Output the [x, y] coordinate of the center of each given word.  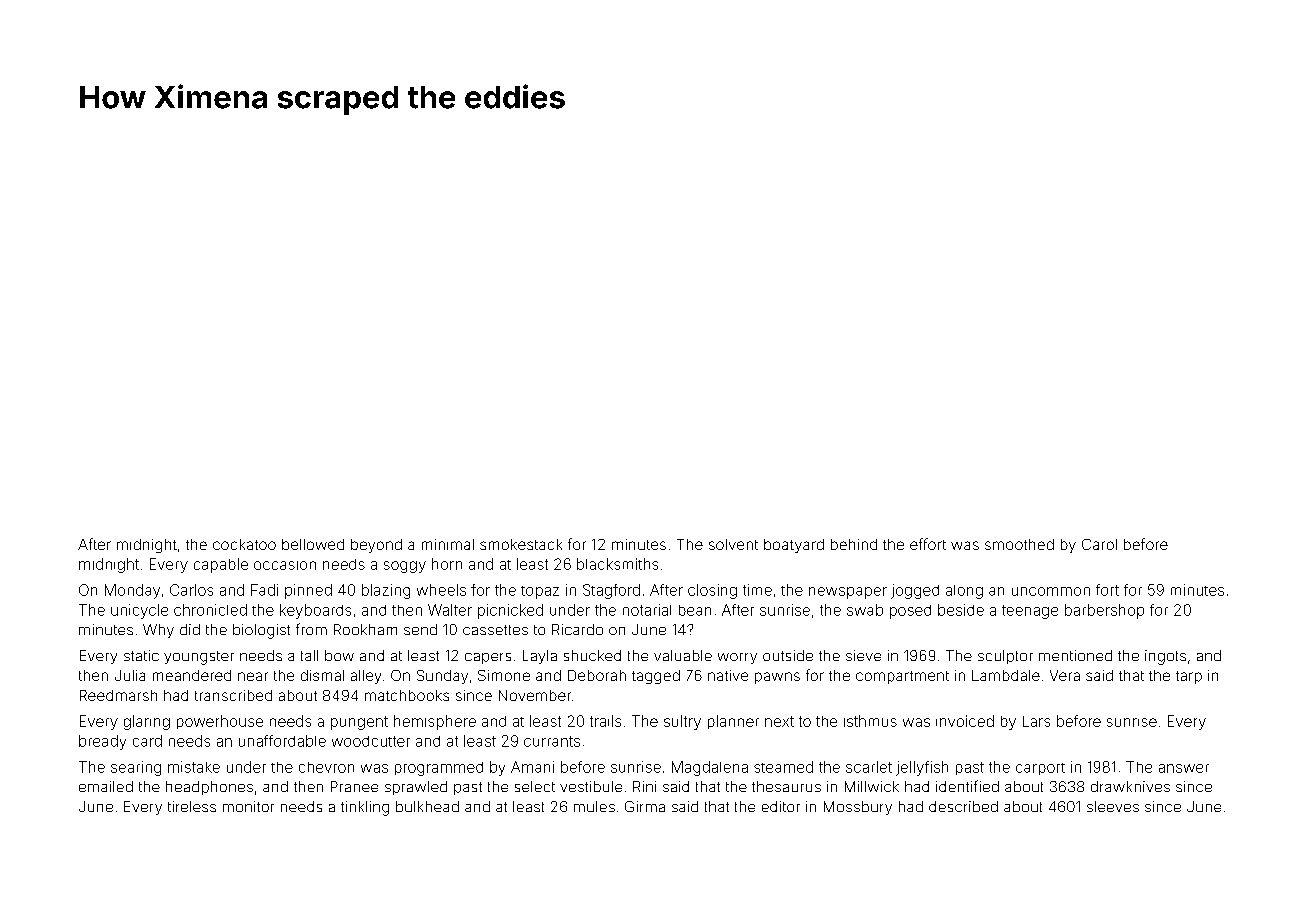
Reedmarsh [118, 695]
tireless [192, 806]
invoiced [965, 721]
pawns [777, 678]
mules [594, 806]
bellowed [313, 544]
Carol [1099, 544]
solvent [733, 544]
